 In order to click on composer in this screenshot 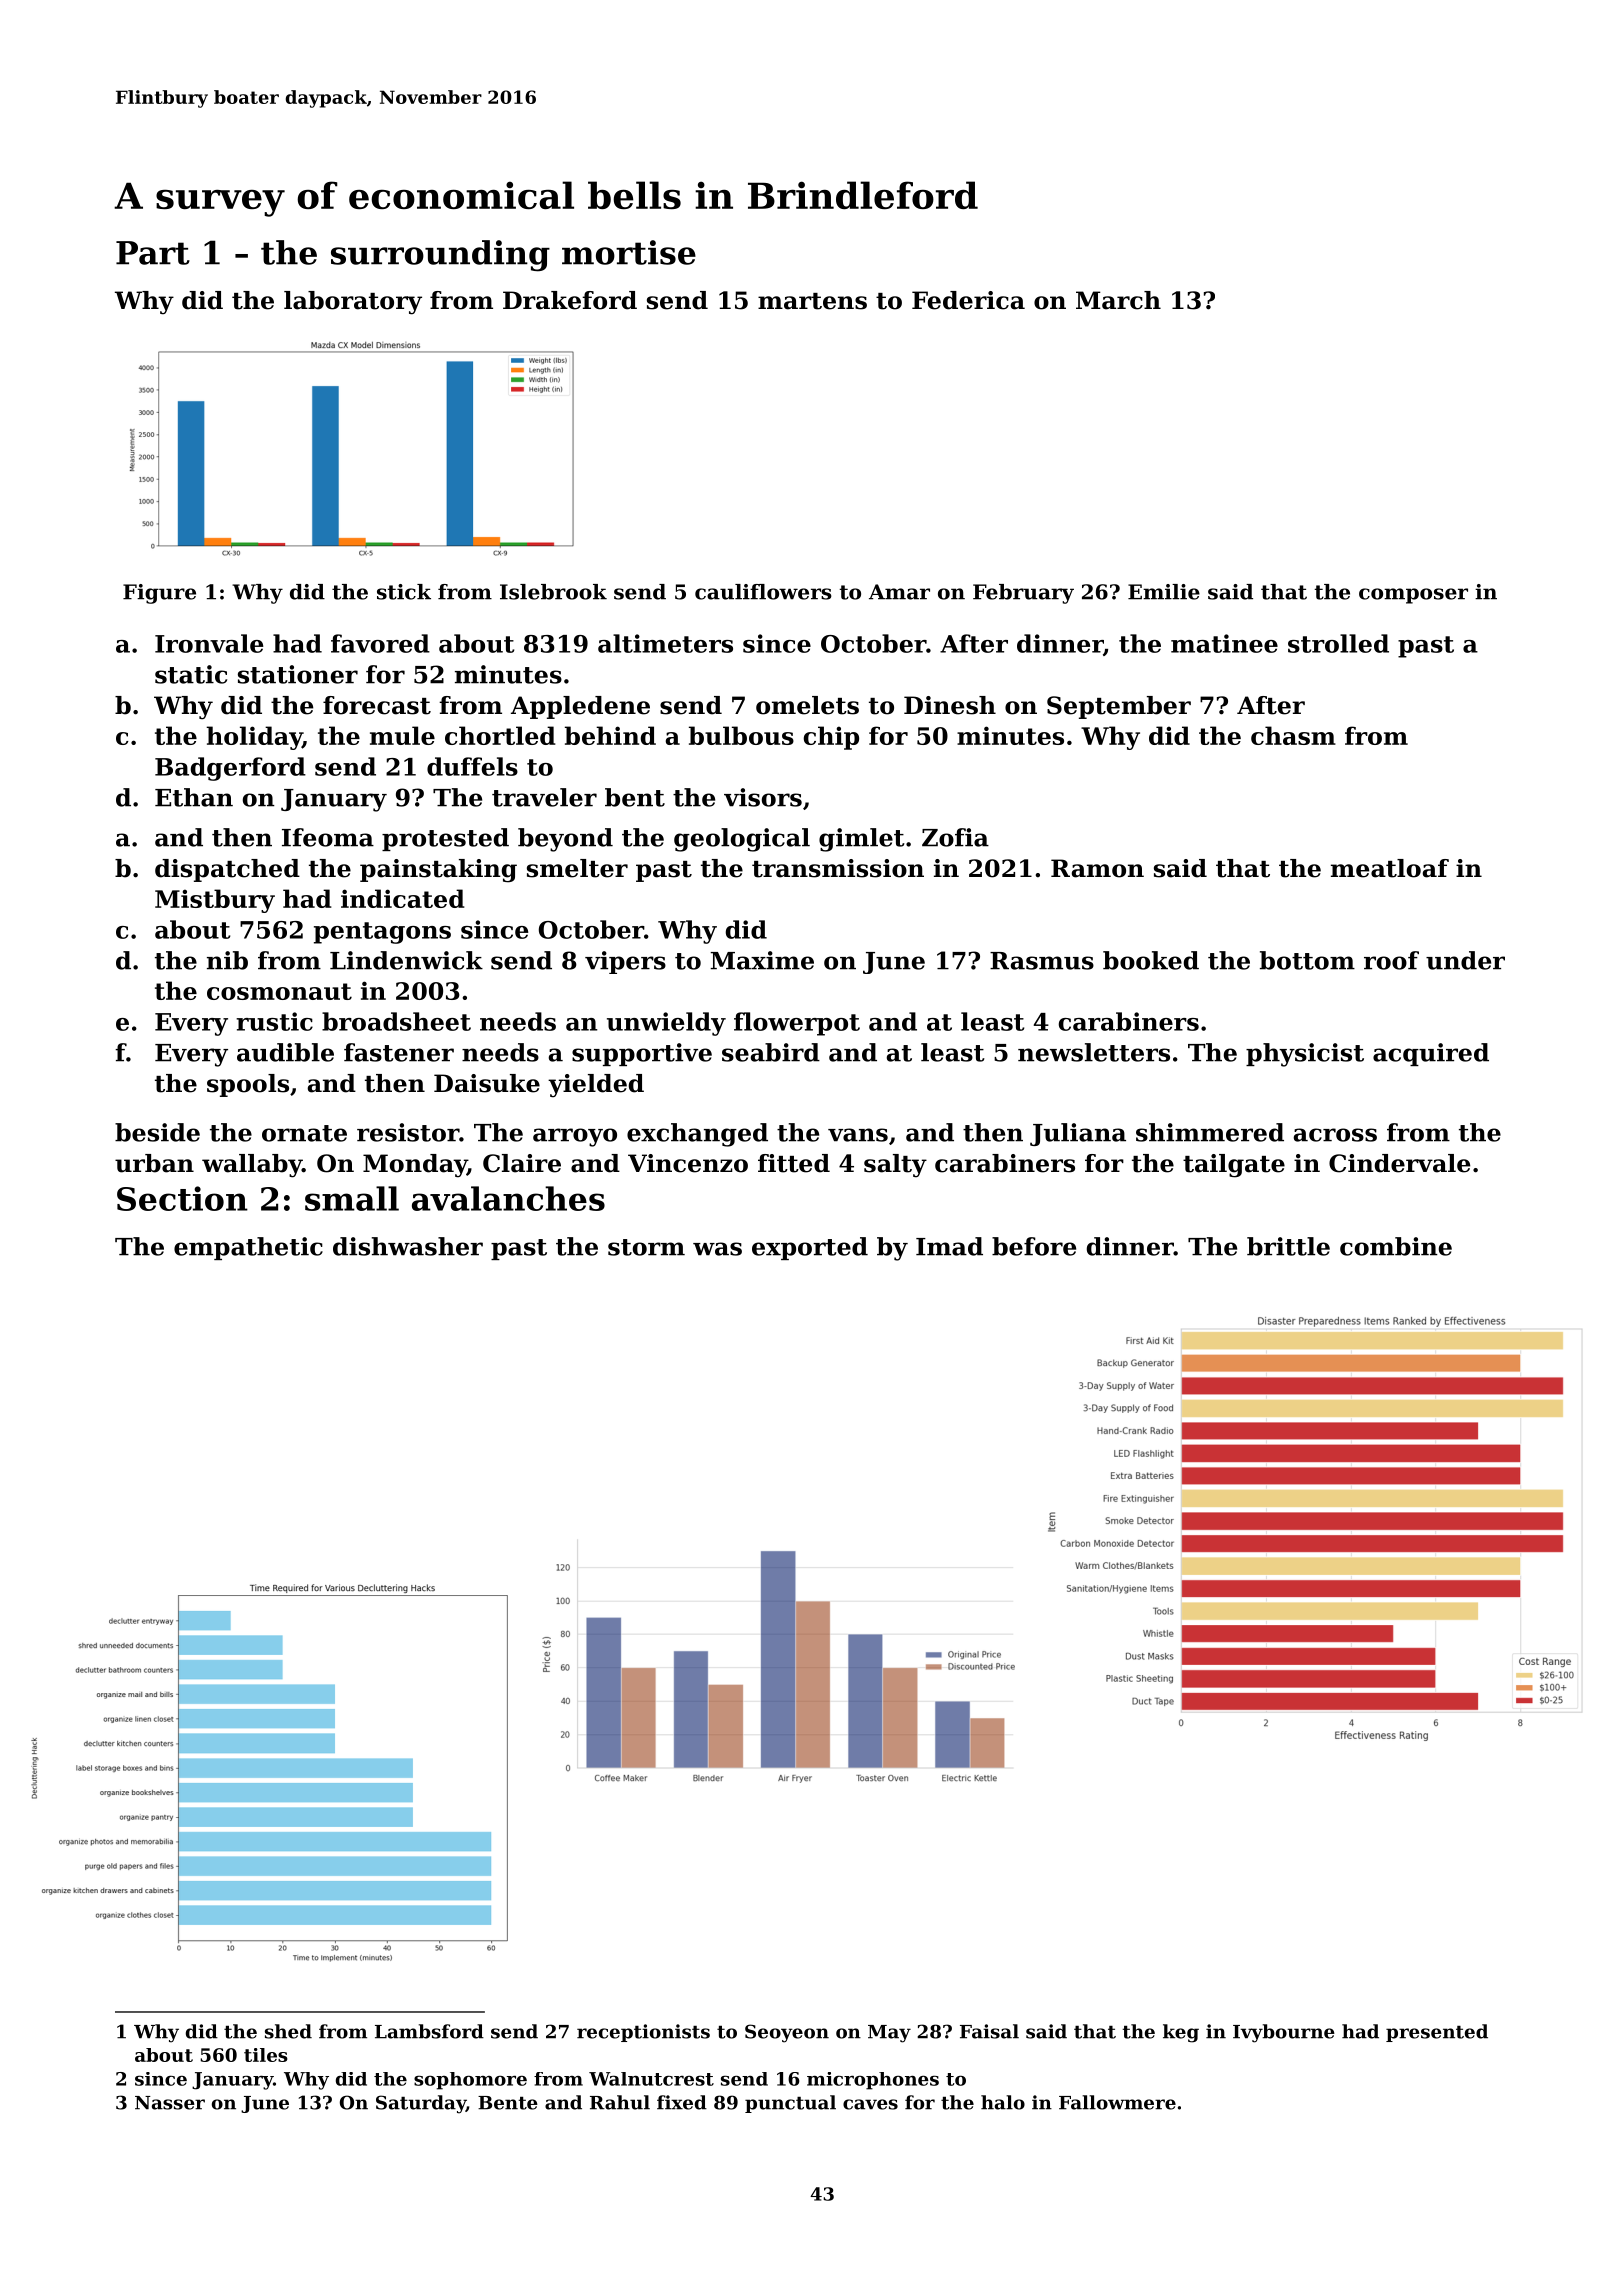, I will do `click(1413, 596)`.
